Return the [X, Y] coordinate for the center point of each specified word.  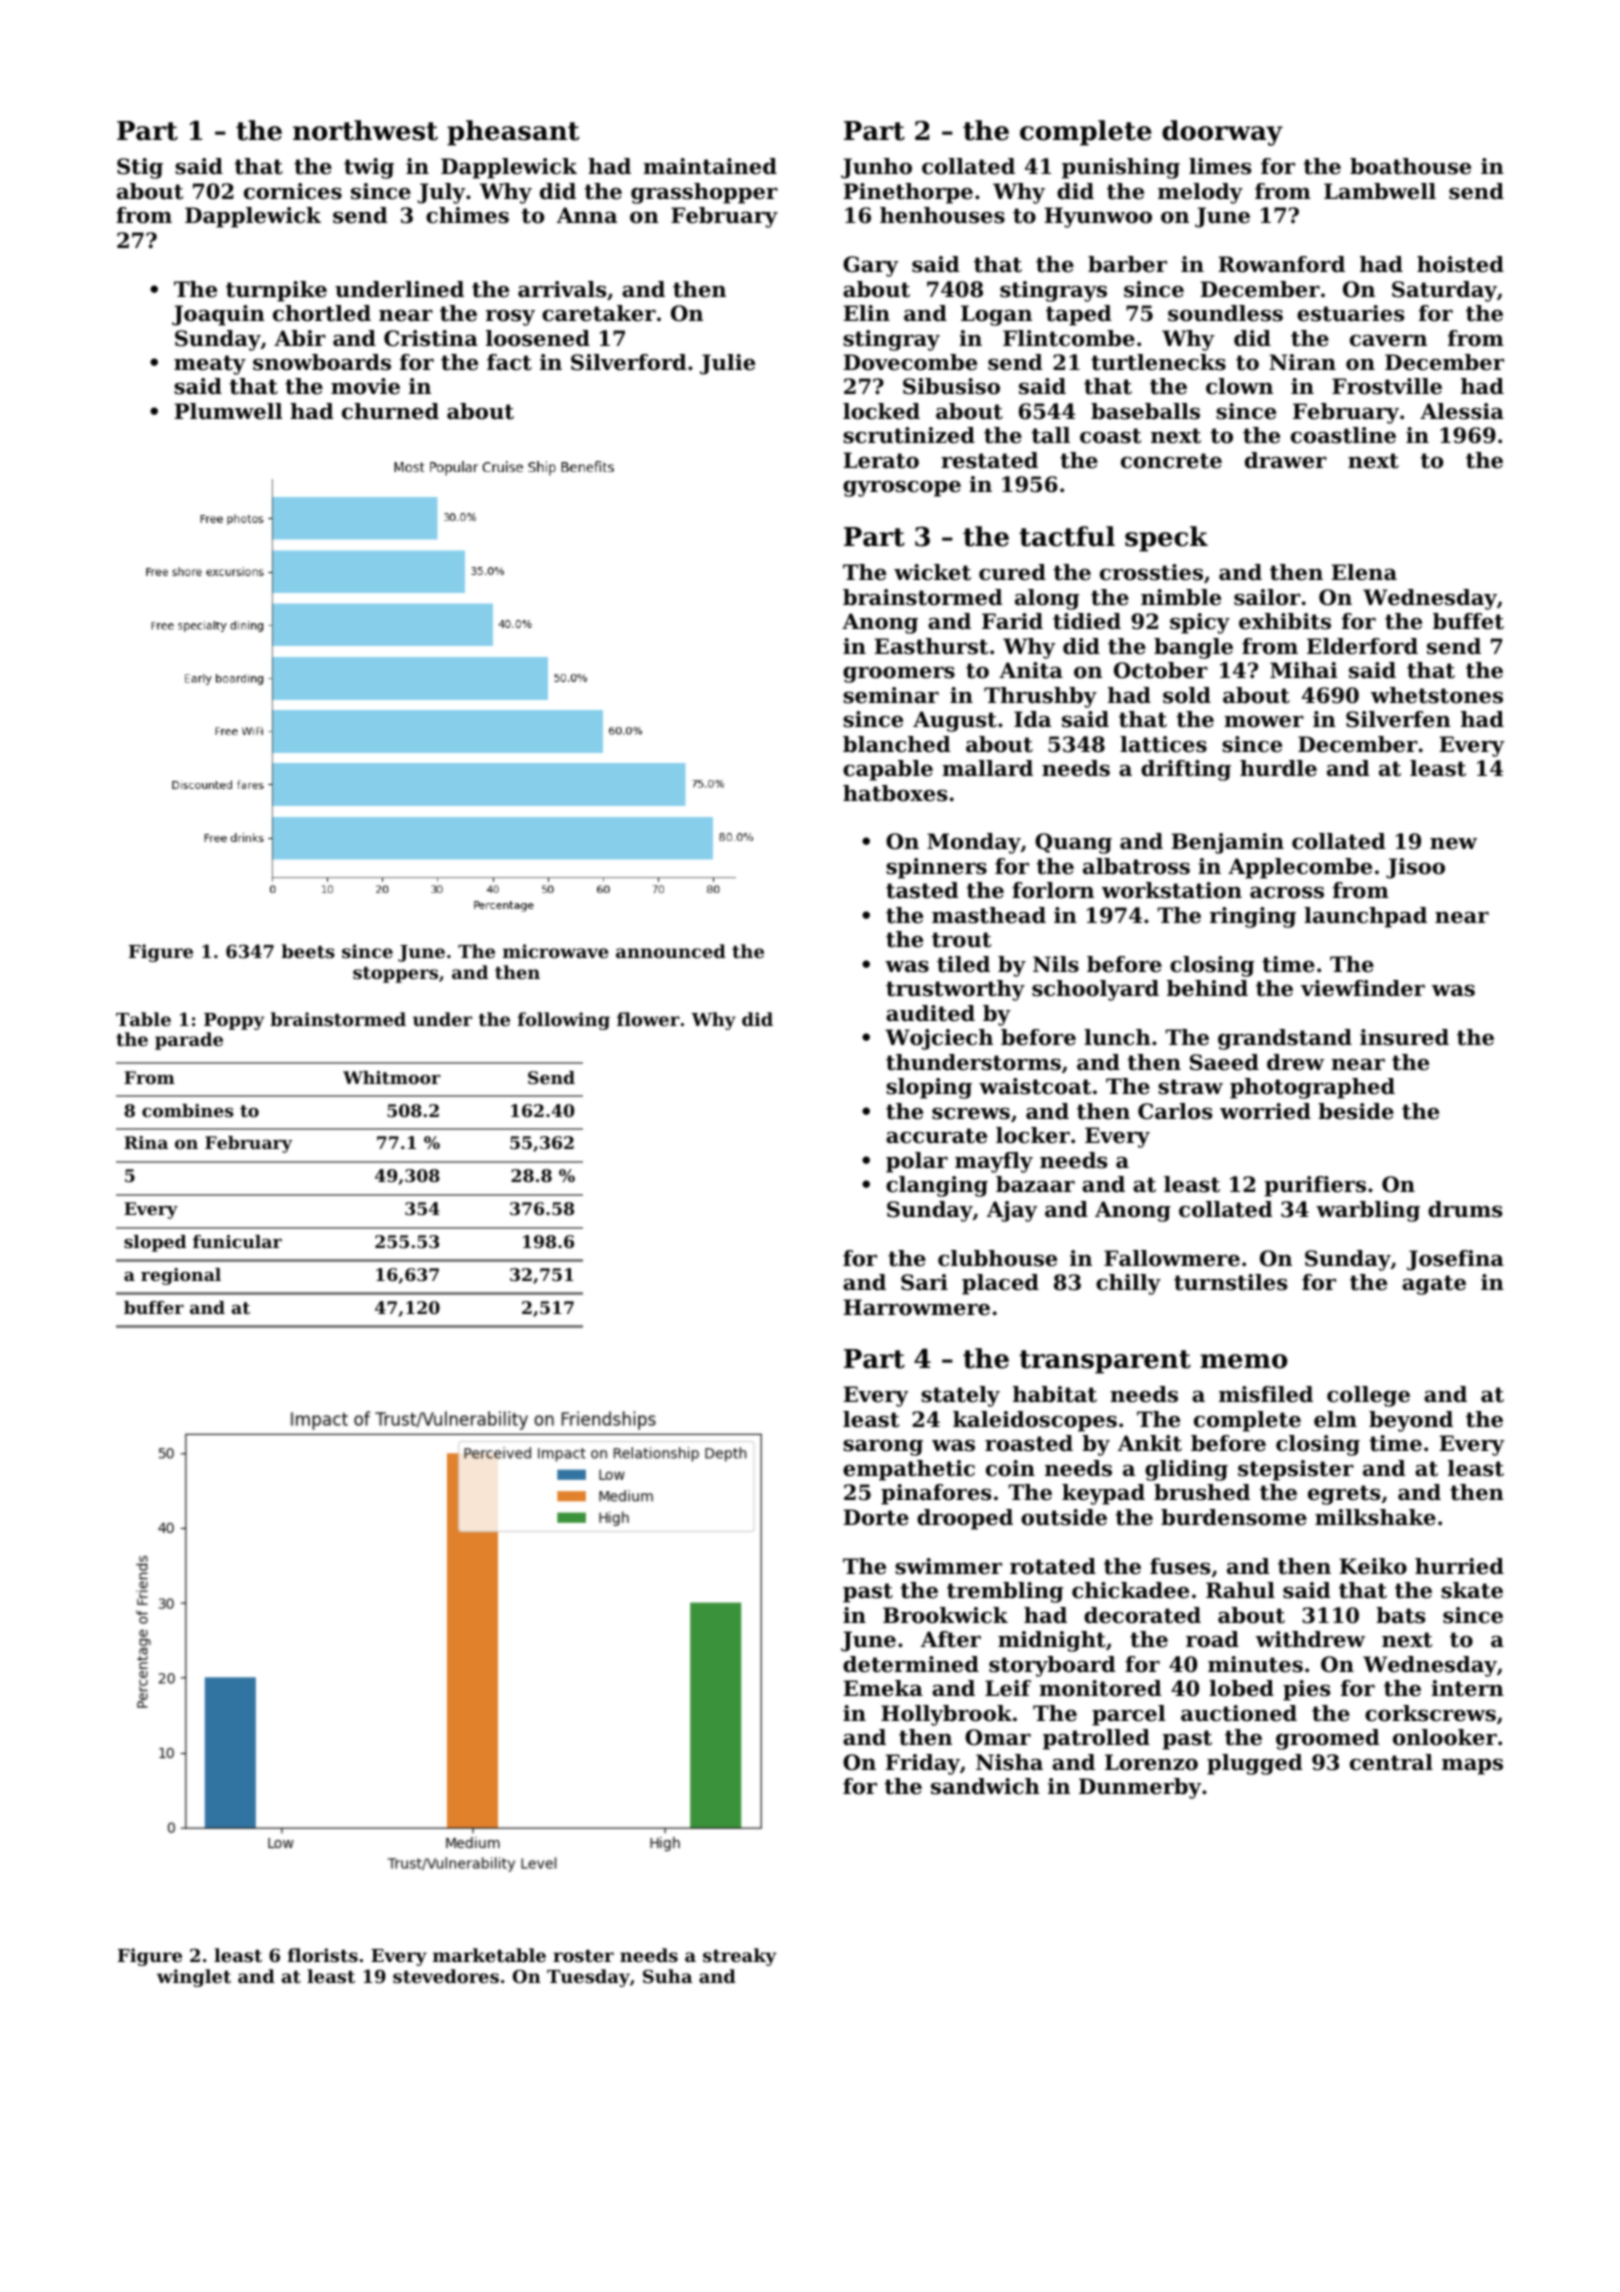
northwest [365, 130]
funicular [237, 1241]
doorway [1222, 133]
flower [648, 1019]
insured [1404, 1037]
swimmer [948, 1566]
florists [323, 1955]
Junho [876, 168]
